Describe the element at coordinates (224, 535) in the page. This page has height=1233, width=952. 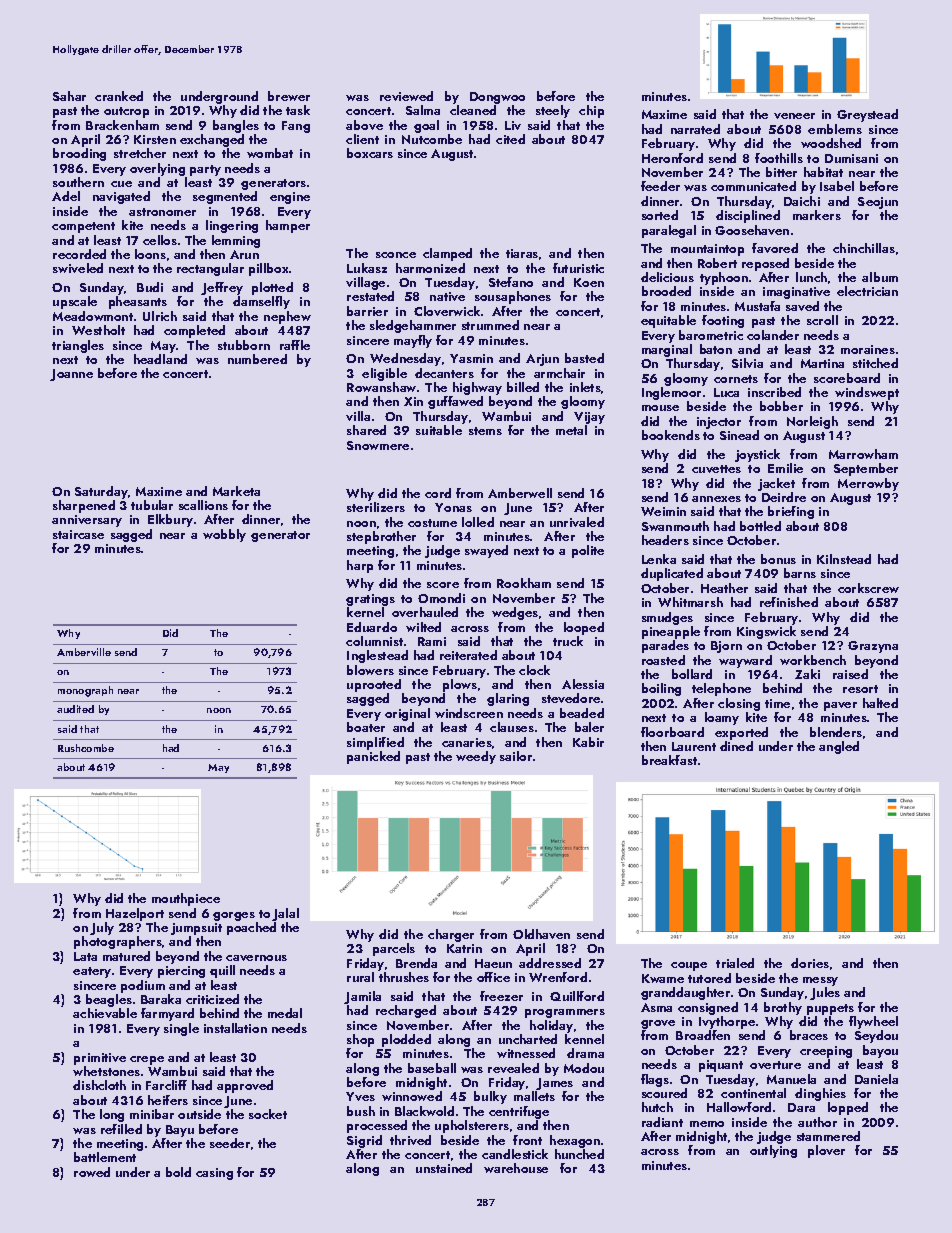
I see `wobbly` at that location.
